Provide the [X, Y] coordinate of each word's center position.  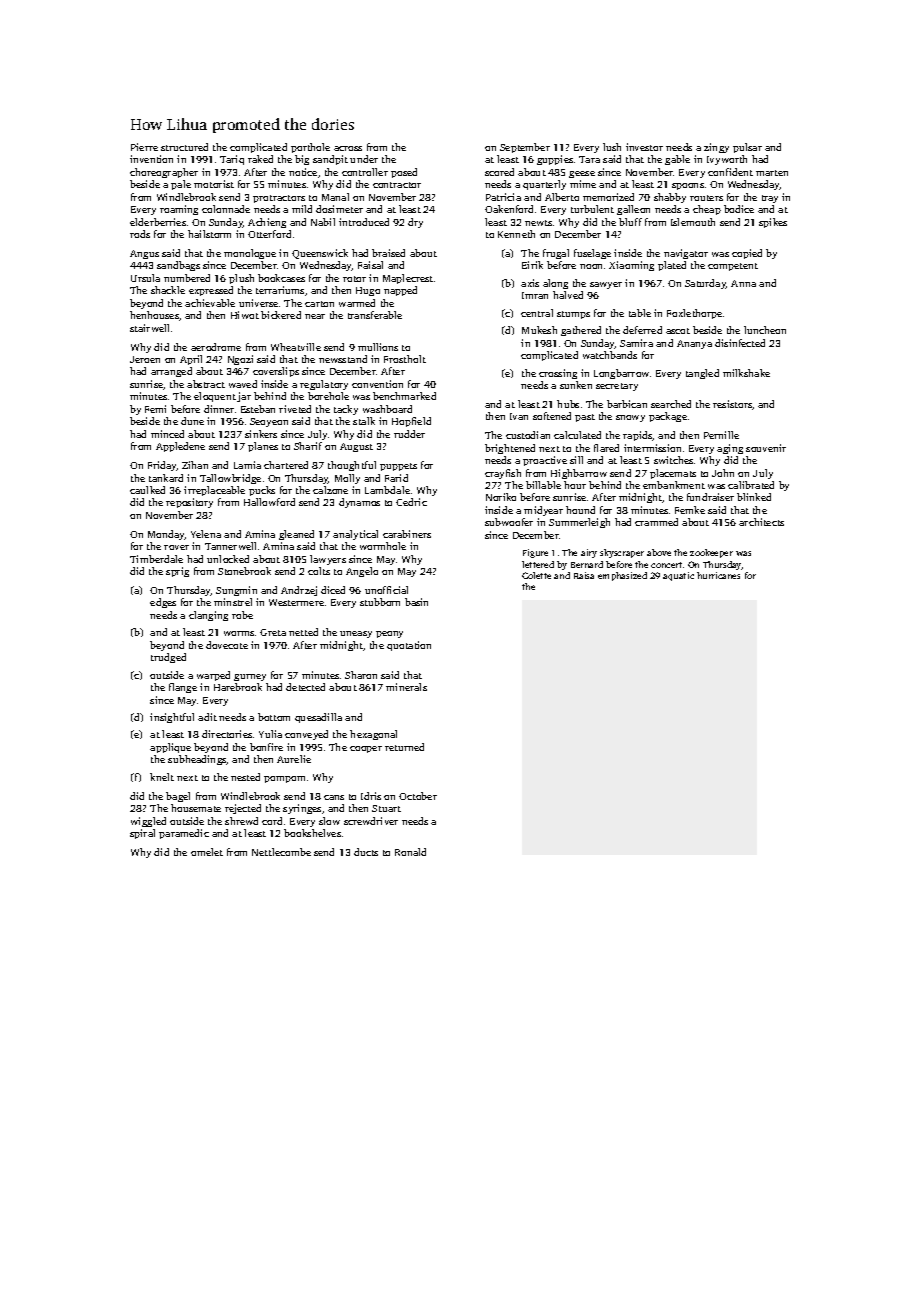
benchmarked [404, 396]
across [348, 148]
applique [170, 748]
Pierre [144, 147]
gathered [581, 331]
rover [176, 547]
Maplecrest [408, 279]
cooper [366, 749]
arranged [171, 372]
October [418, 796]
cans [334, 797]
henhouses [154, 315]
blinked [754, 497]
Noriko [501, 497]
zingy [716, 148]
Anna [743, 283]
